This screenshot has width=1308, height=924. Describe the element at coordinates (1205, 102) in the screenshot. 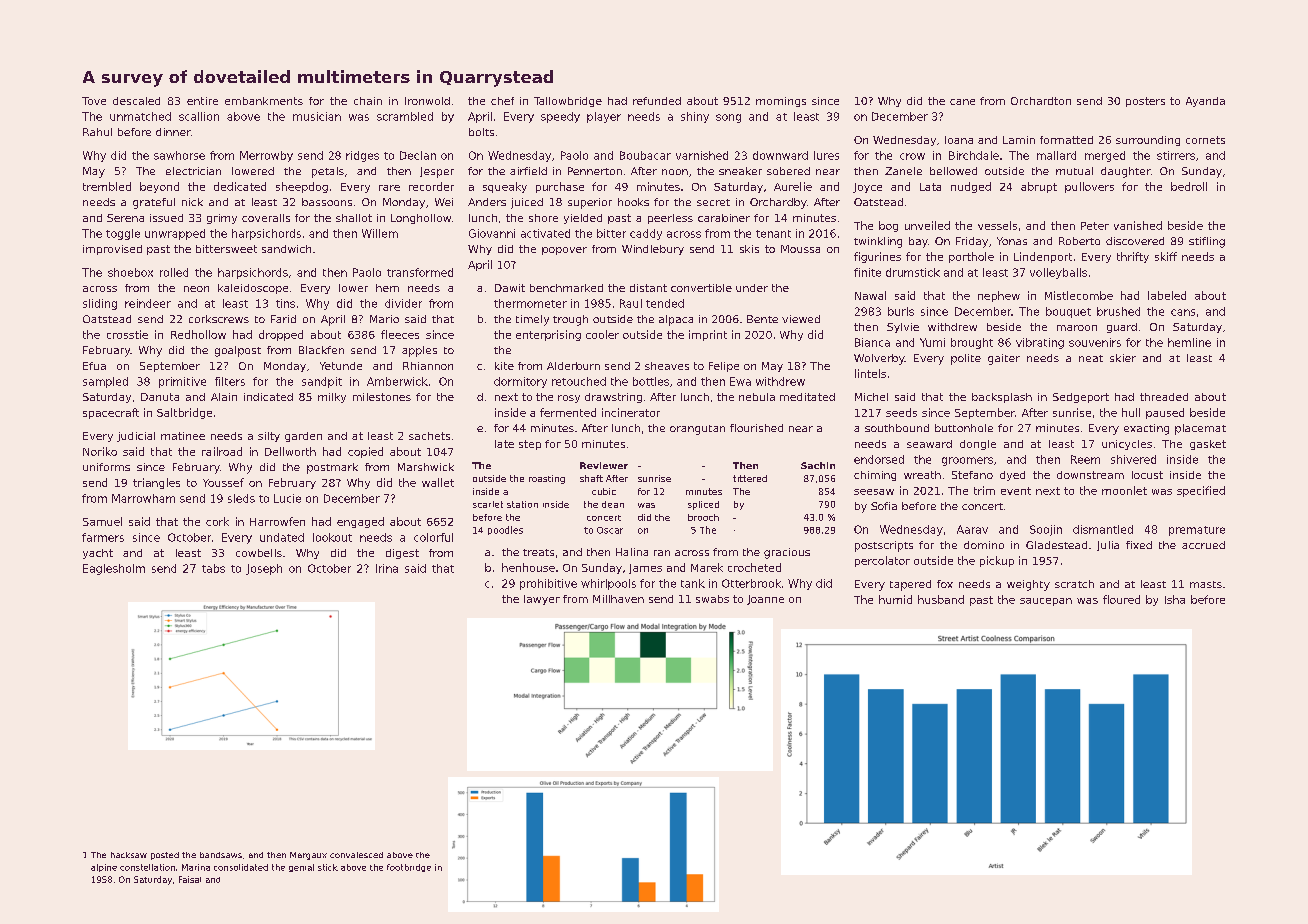

I see `Ayanda` at that location.
